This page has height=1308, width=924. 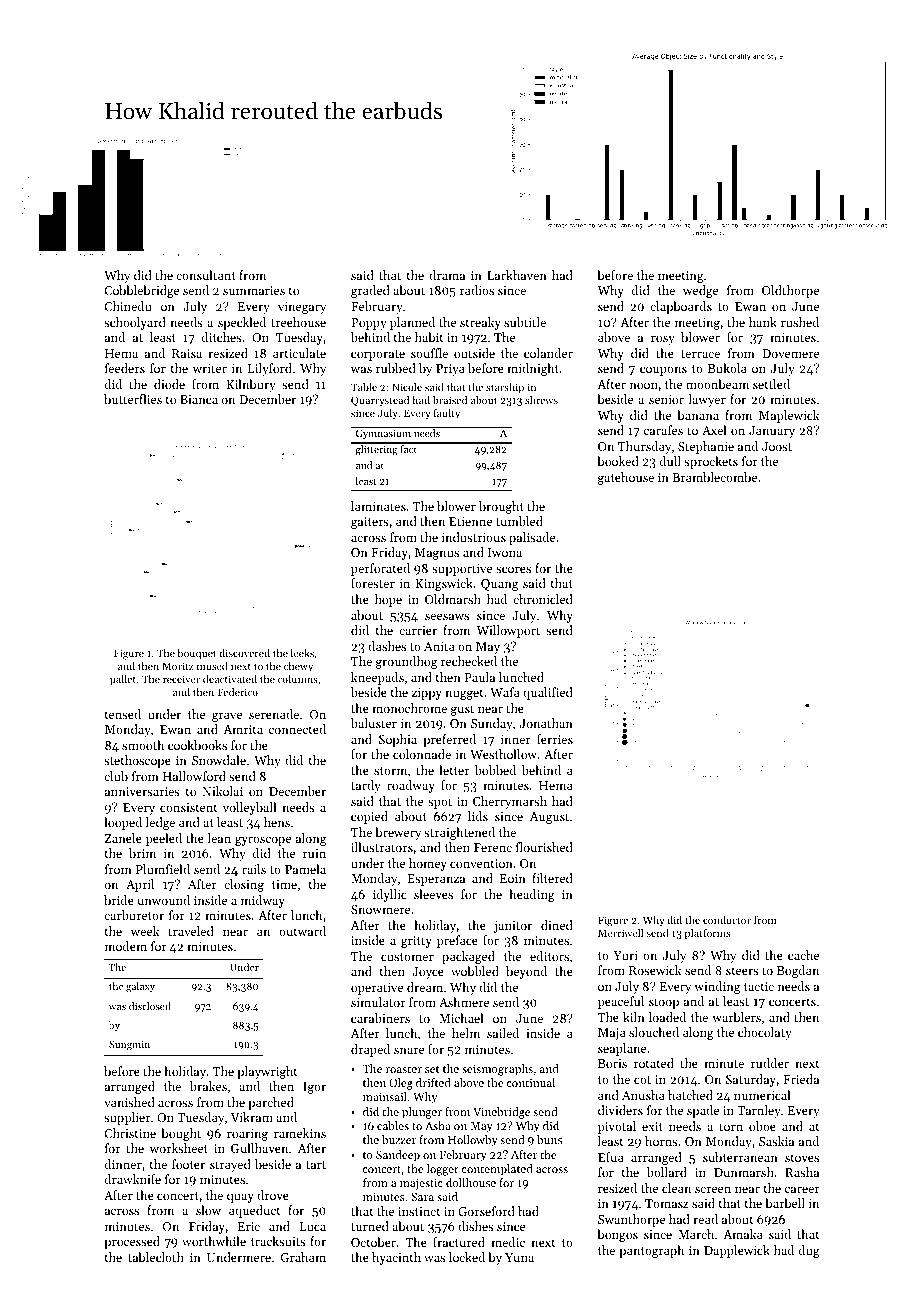 I want to click on Tarnley, so click(x=759, y=1111).
